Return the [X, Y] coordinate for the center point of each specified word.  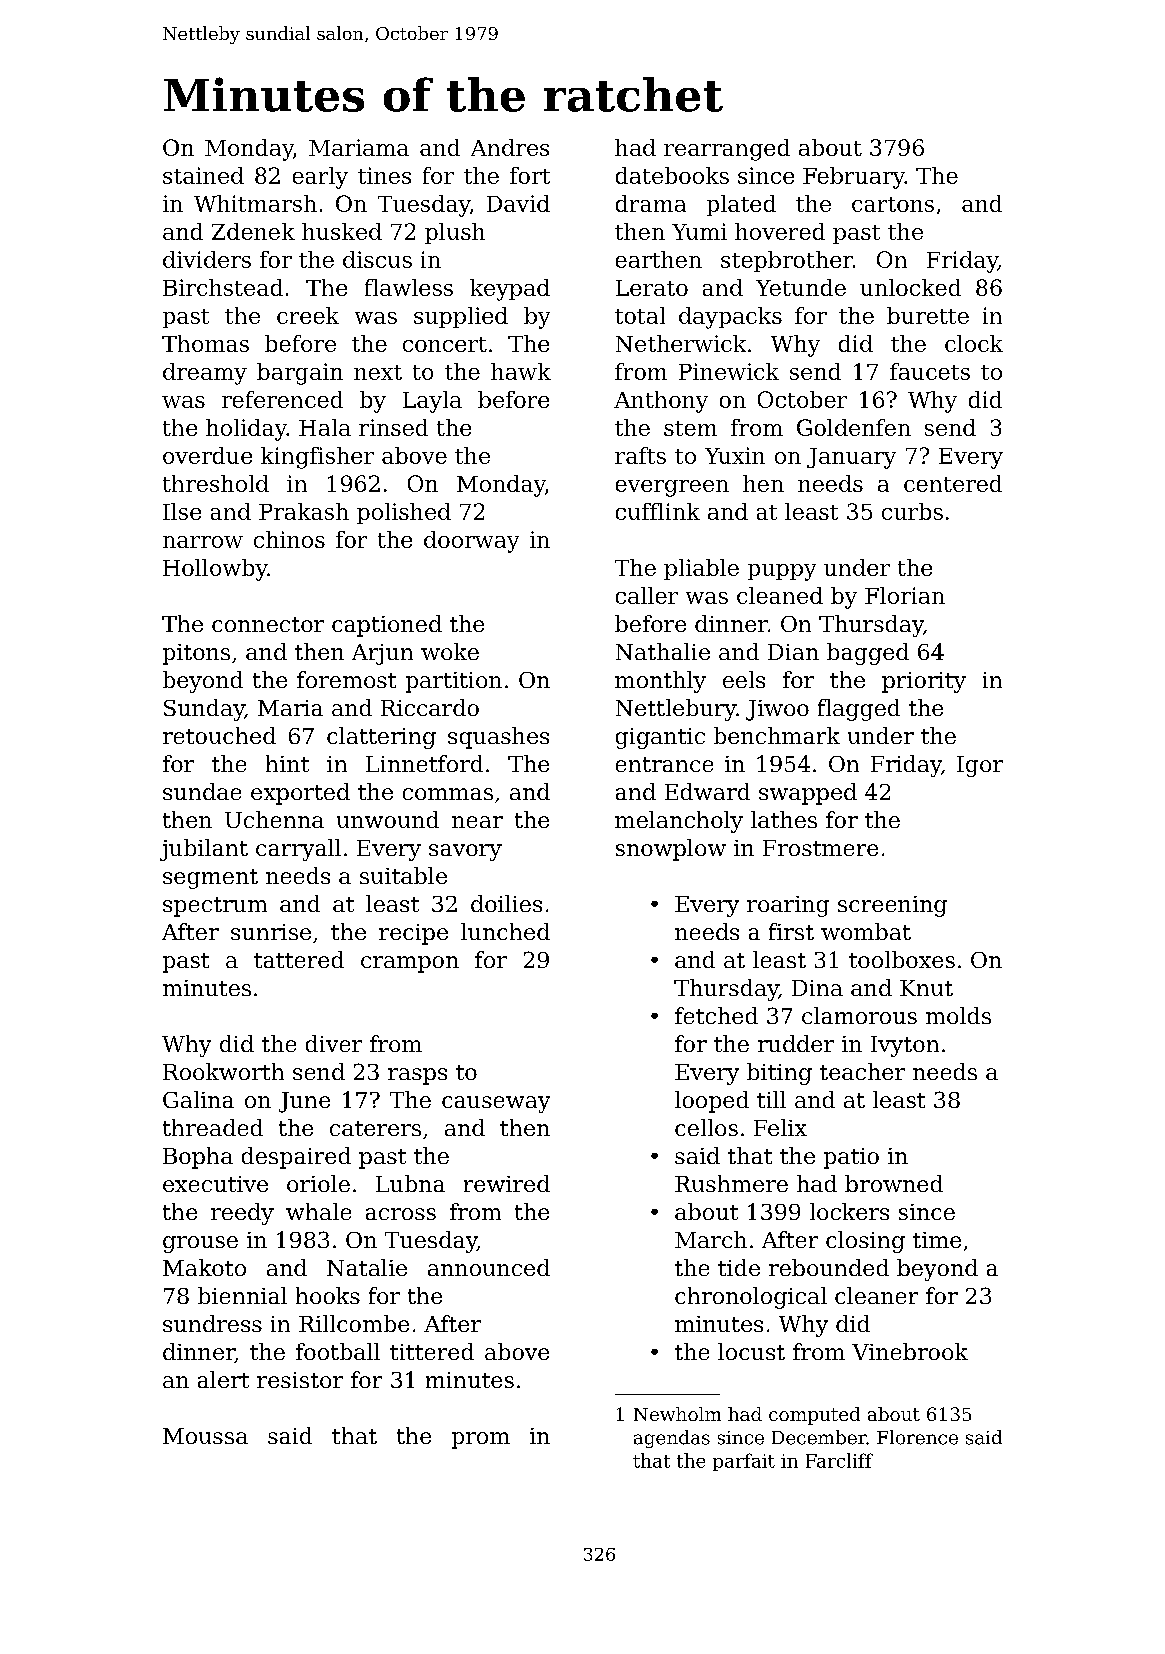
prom [481, 1440]
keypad [510, 290]
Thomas [205, 343]
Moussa [205, 1436]
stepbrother [787, 261]
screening [892, 906]
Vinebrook [910, 1351]
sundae [202, 791]
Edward [707, 791]
